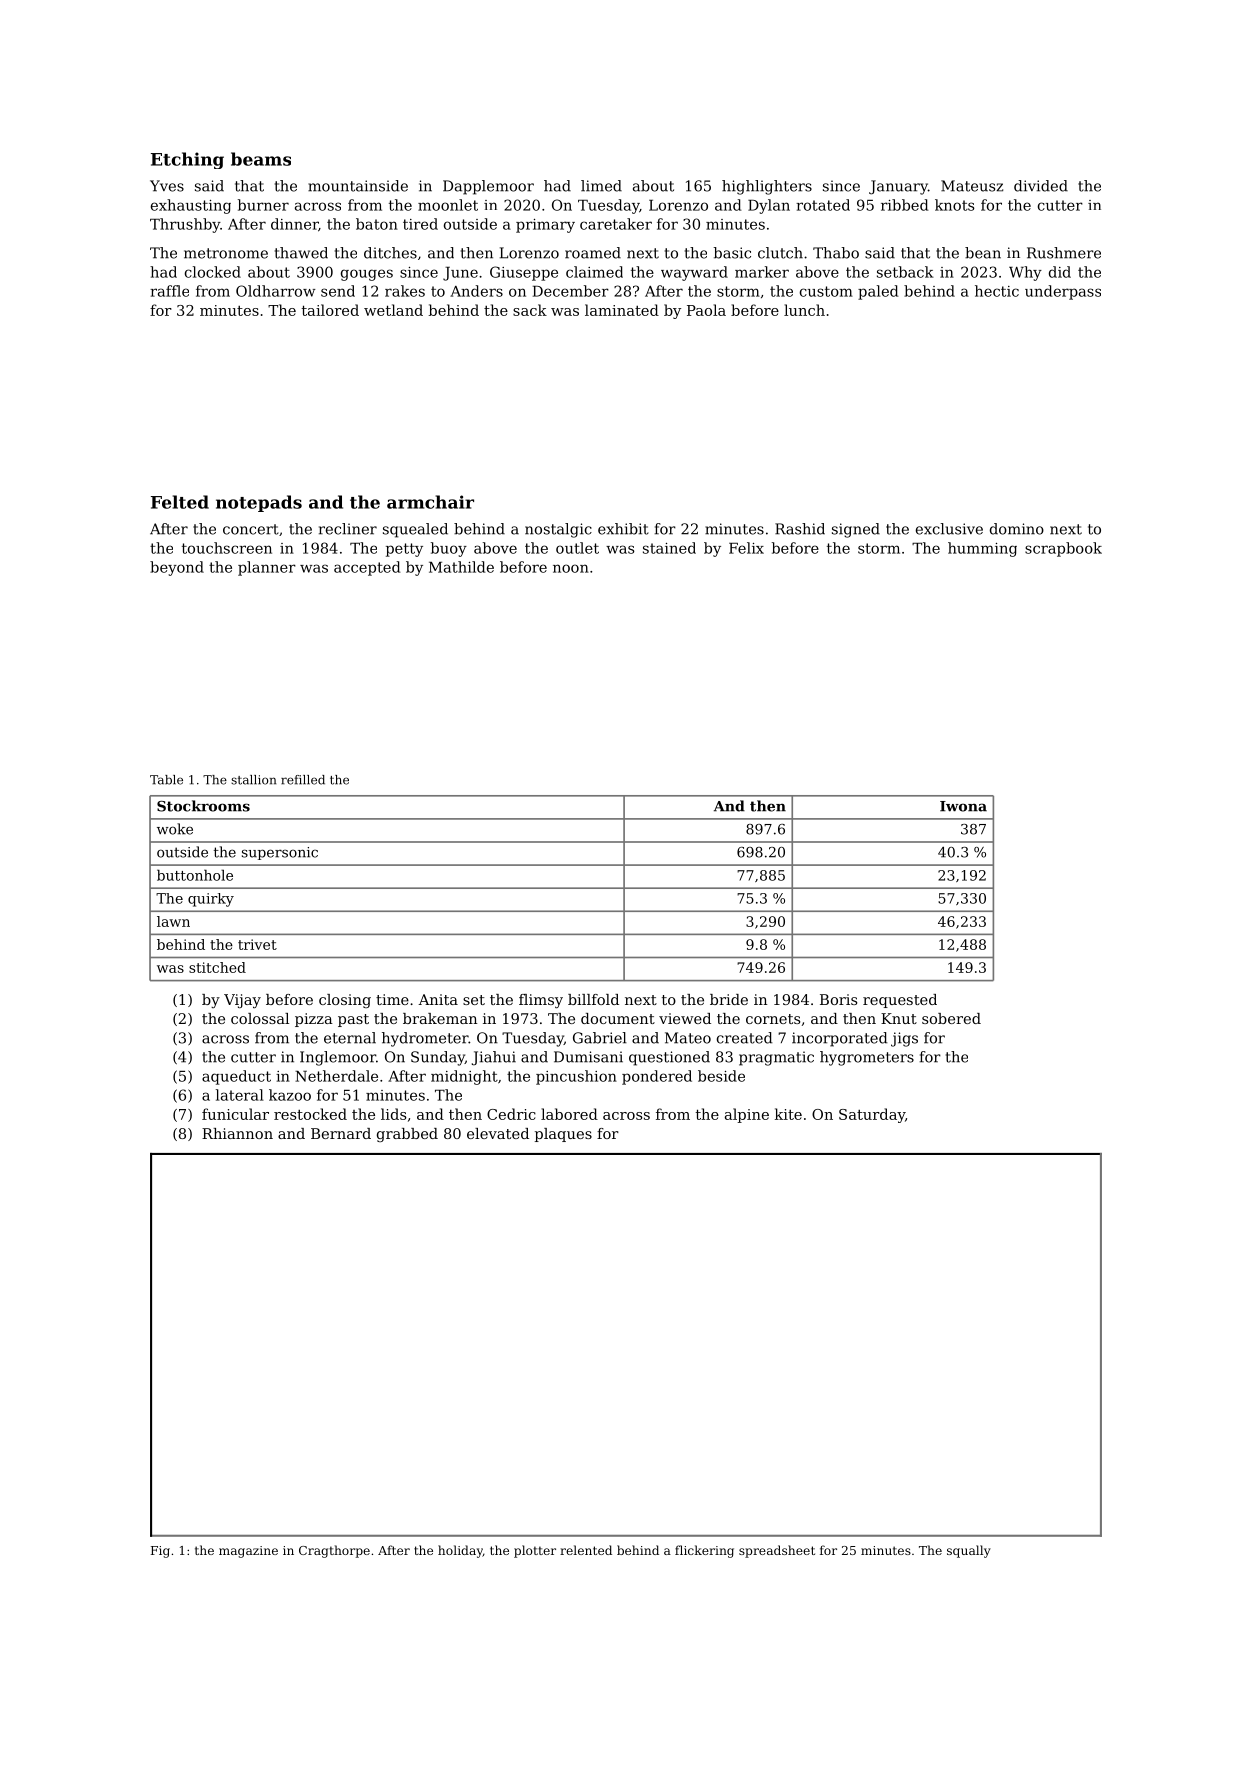  What do you see at coordinates (1017, 529) in the screenshot?
I see `domino` at bounding box center [1017, 529].
